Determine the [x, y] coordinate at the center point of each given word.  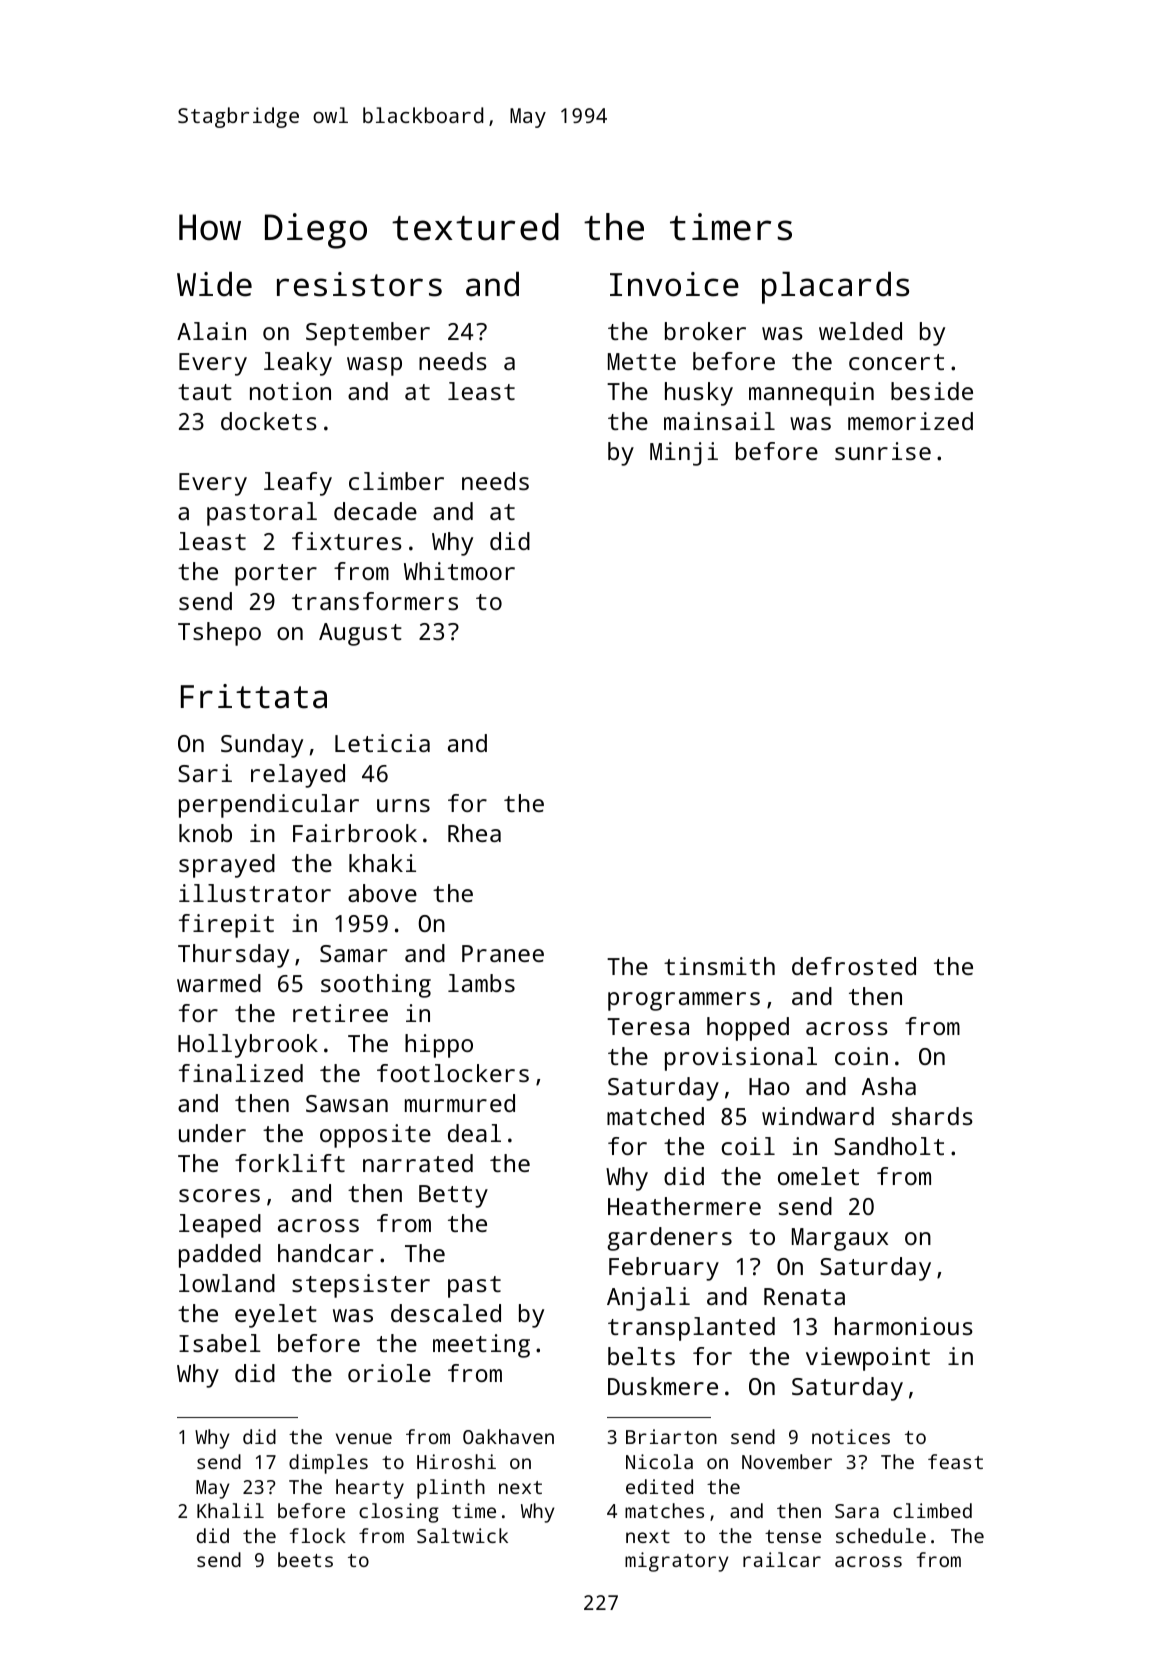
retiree [340, 1013]
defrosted [854, 966]
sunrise [883, 451]
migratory [676, 1562]
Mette [642, 361]
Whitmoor [459, 571]
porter [276, 575]
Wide [214, 284]
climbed [932, 1510]
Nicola [659, 1461]
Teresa [648, 1026]
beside [932, 391]
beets [305, 1559]
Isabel [220, 1343]
